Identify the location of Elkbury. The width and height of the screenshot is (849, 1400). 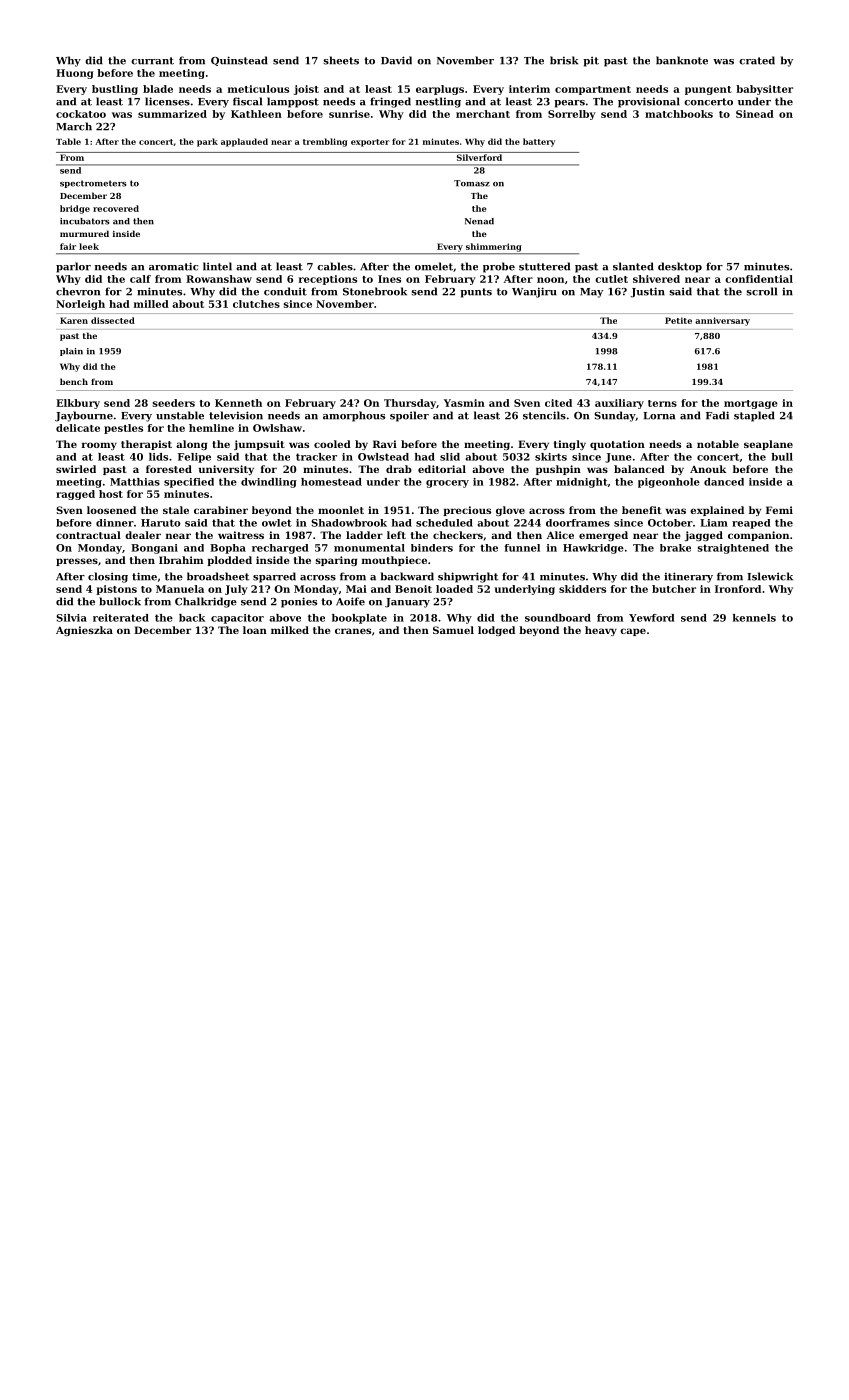
(78, 404).
